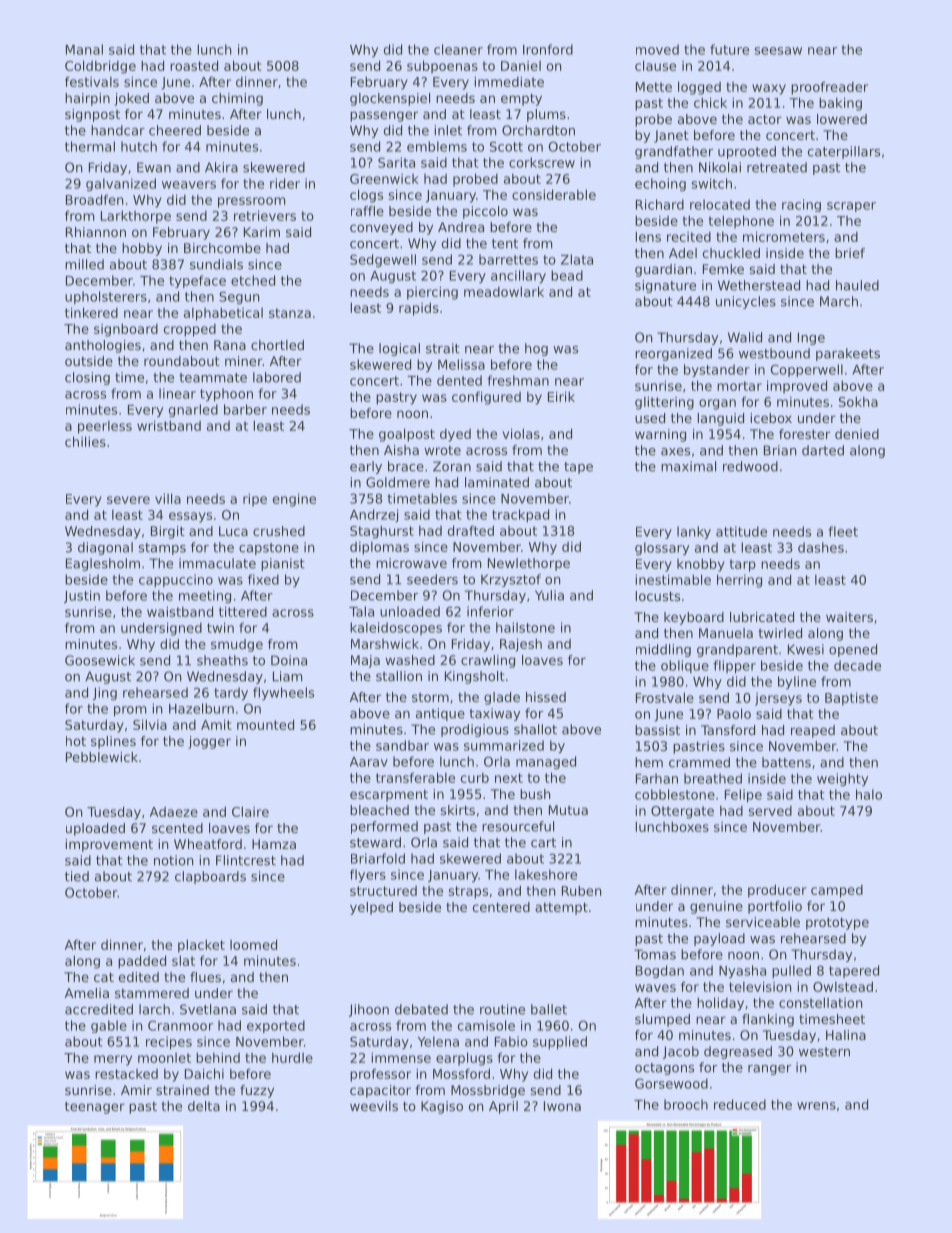 Image resolution: width=952 pixels, height=1233 pixels. Describe the element at coordinates (485, 212) in the screenshot. I see `piccolo` at that location.
